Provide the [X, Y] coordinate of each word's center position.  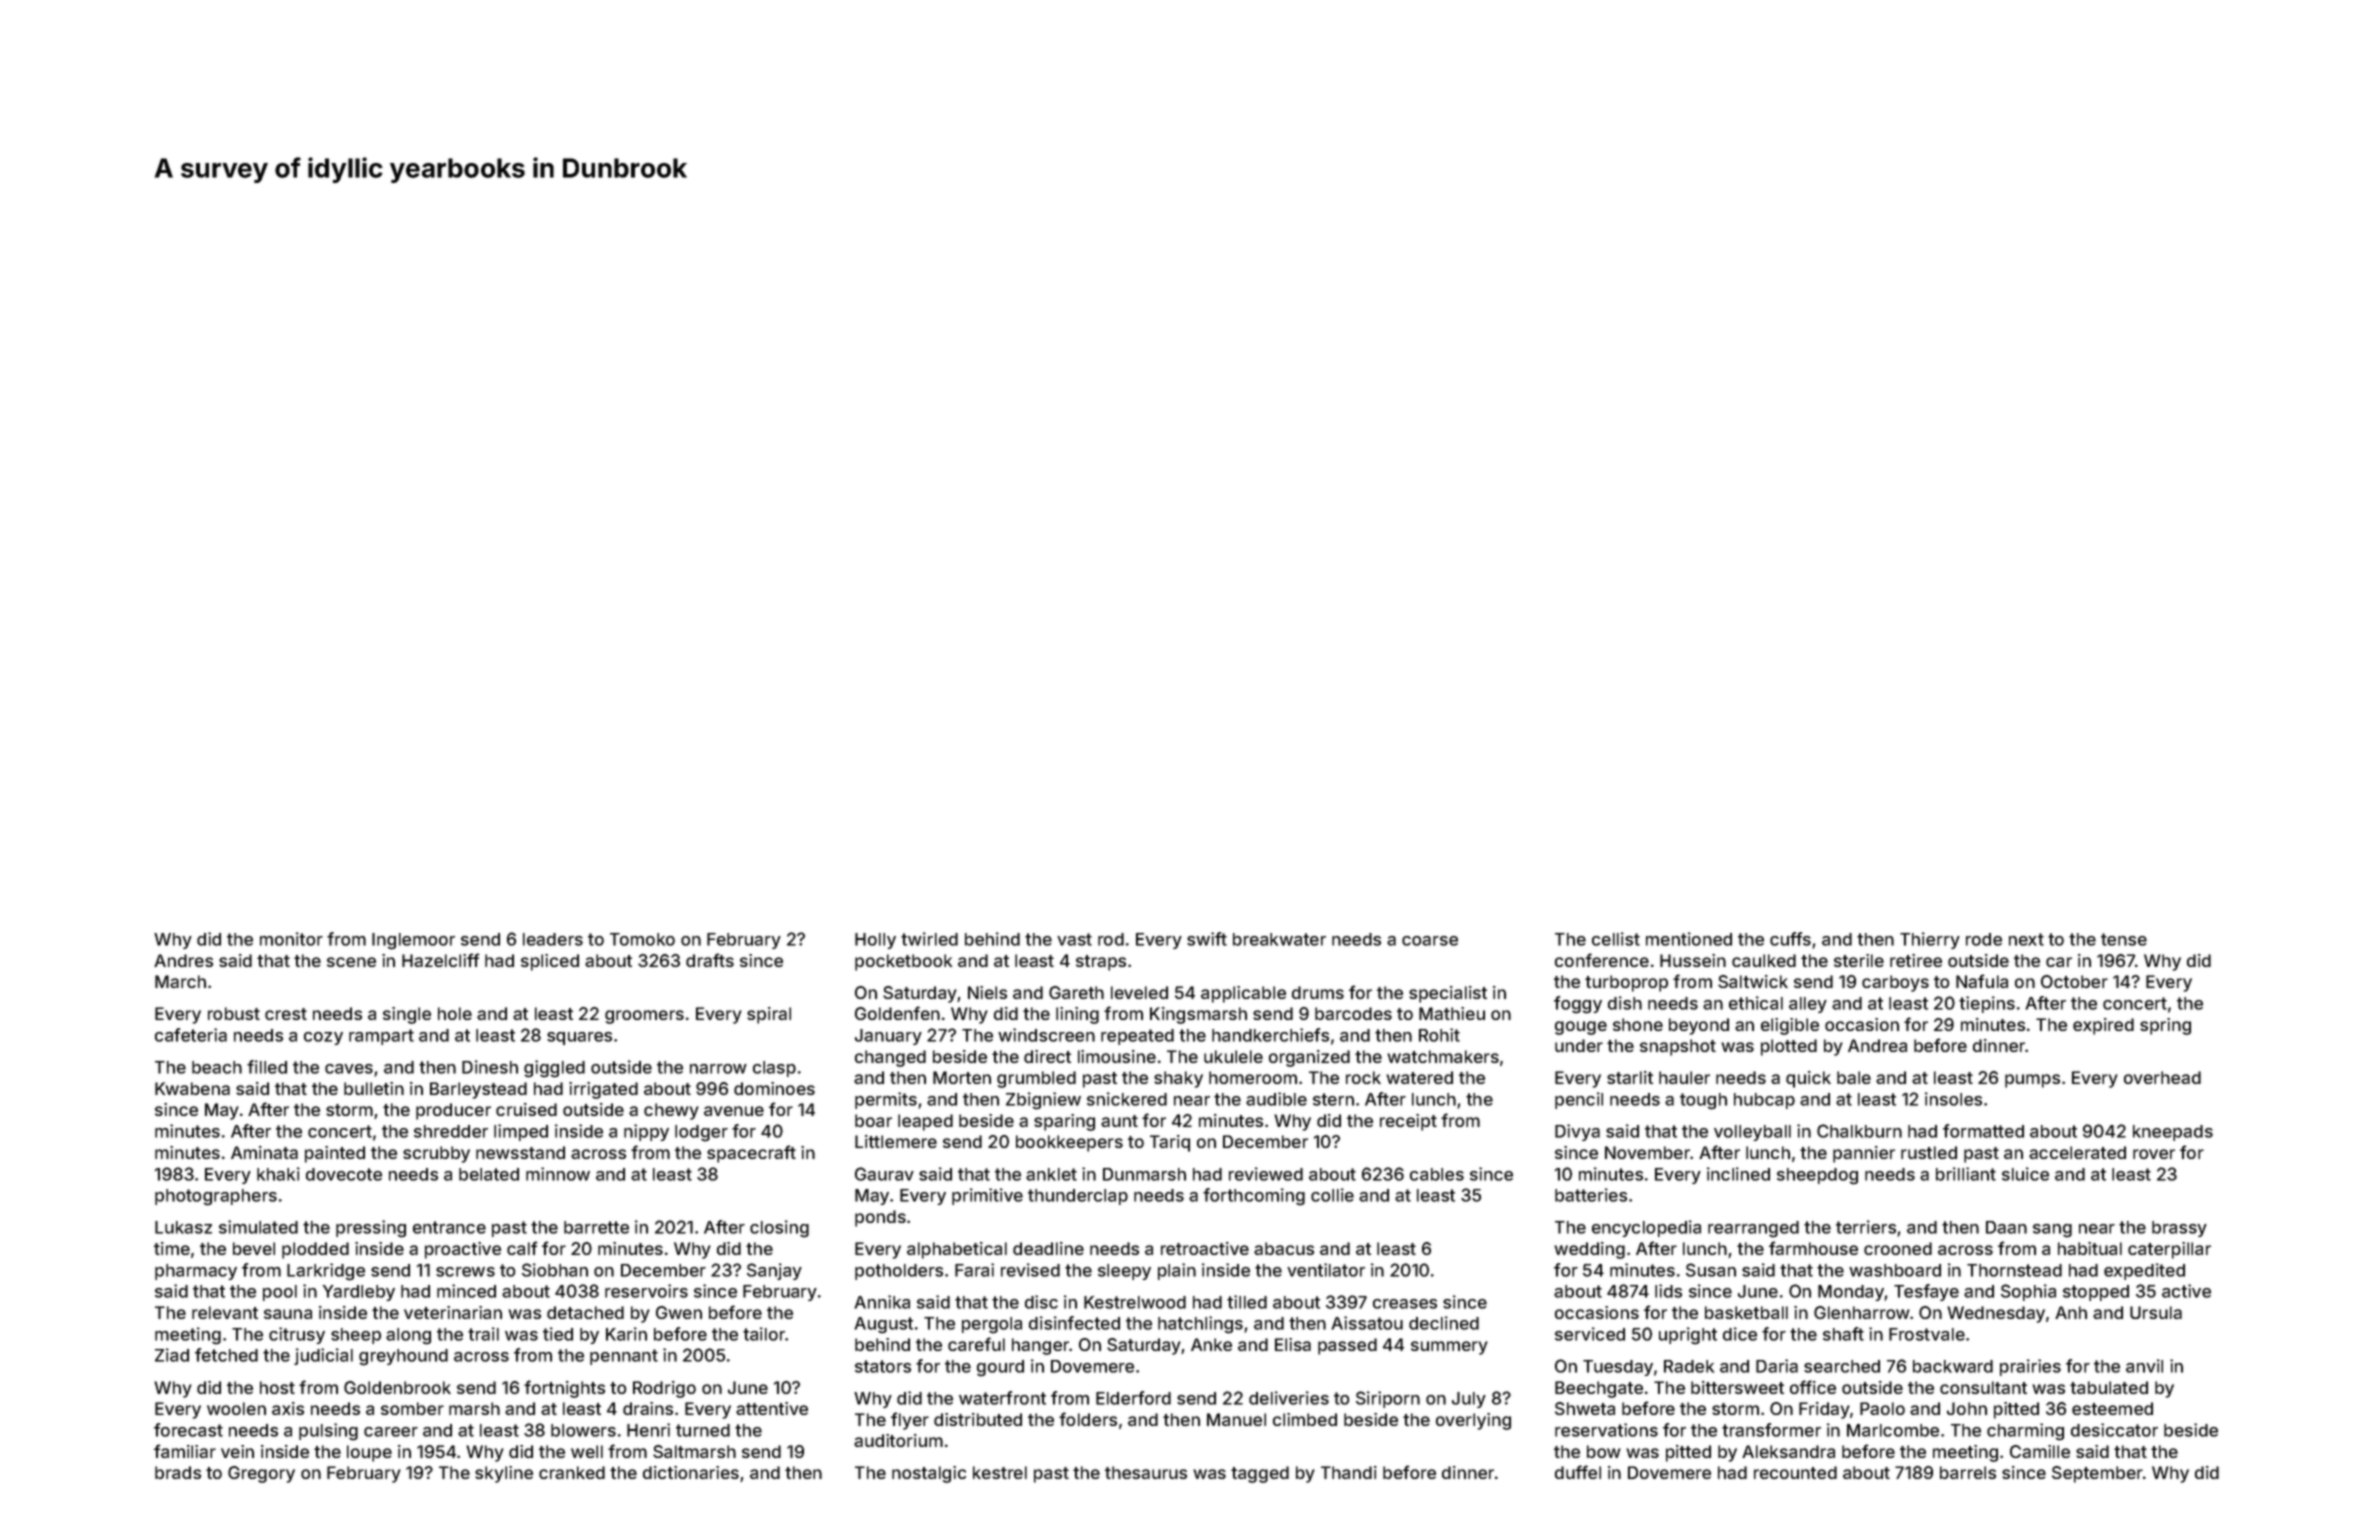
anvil [2144, 1366]
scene [351, 962]
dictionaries [691, 1472]
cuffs [1790, 939]
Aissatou [1367, 1323]
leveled [1139, 992]
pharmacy [196, 1272]
